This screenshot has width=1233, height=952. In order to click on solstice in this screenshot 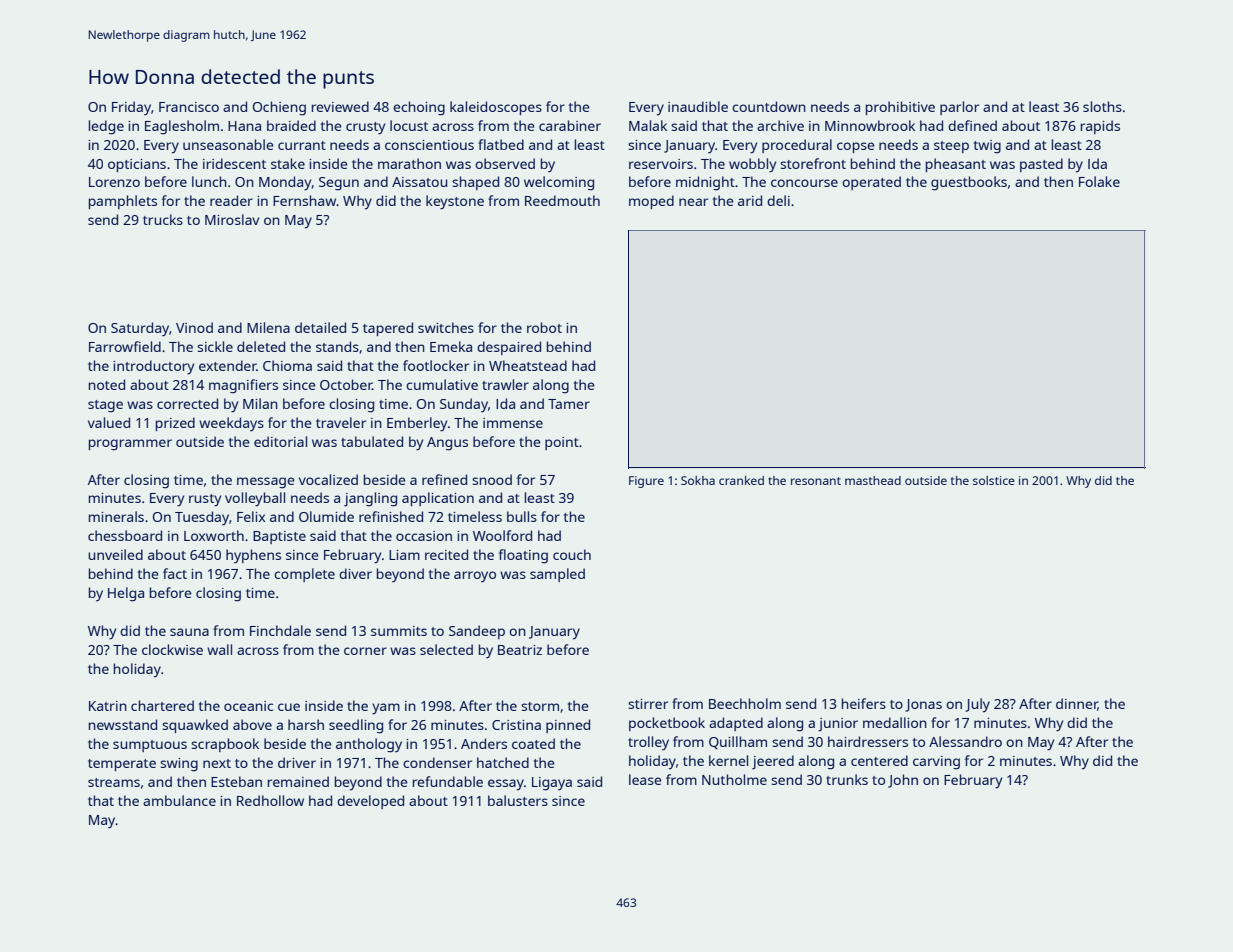, I will do `click(994, 480)`.
